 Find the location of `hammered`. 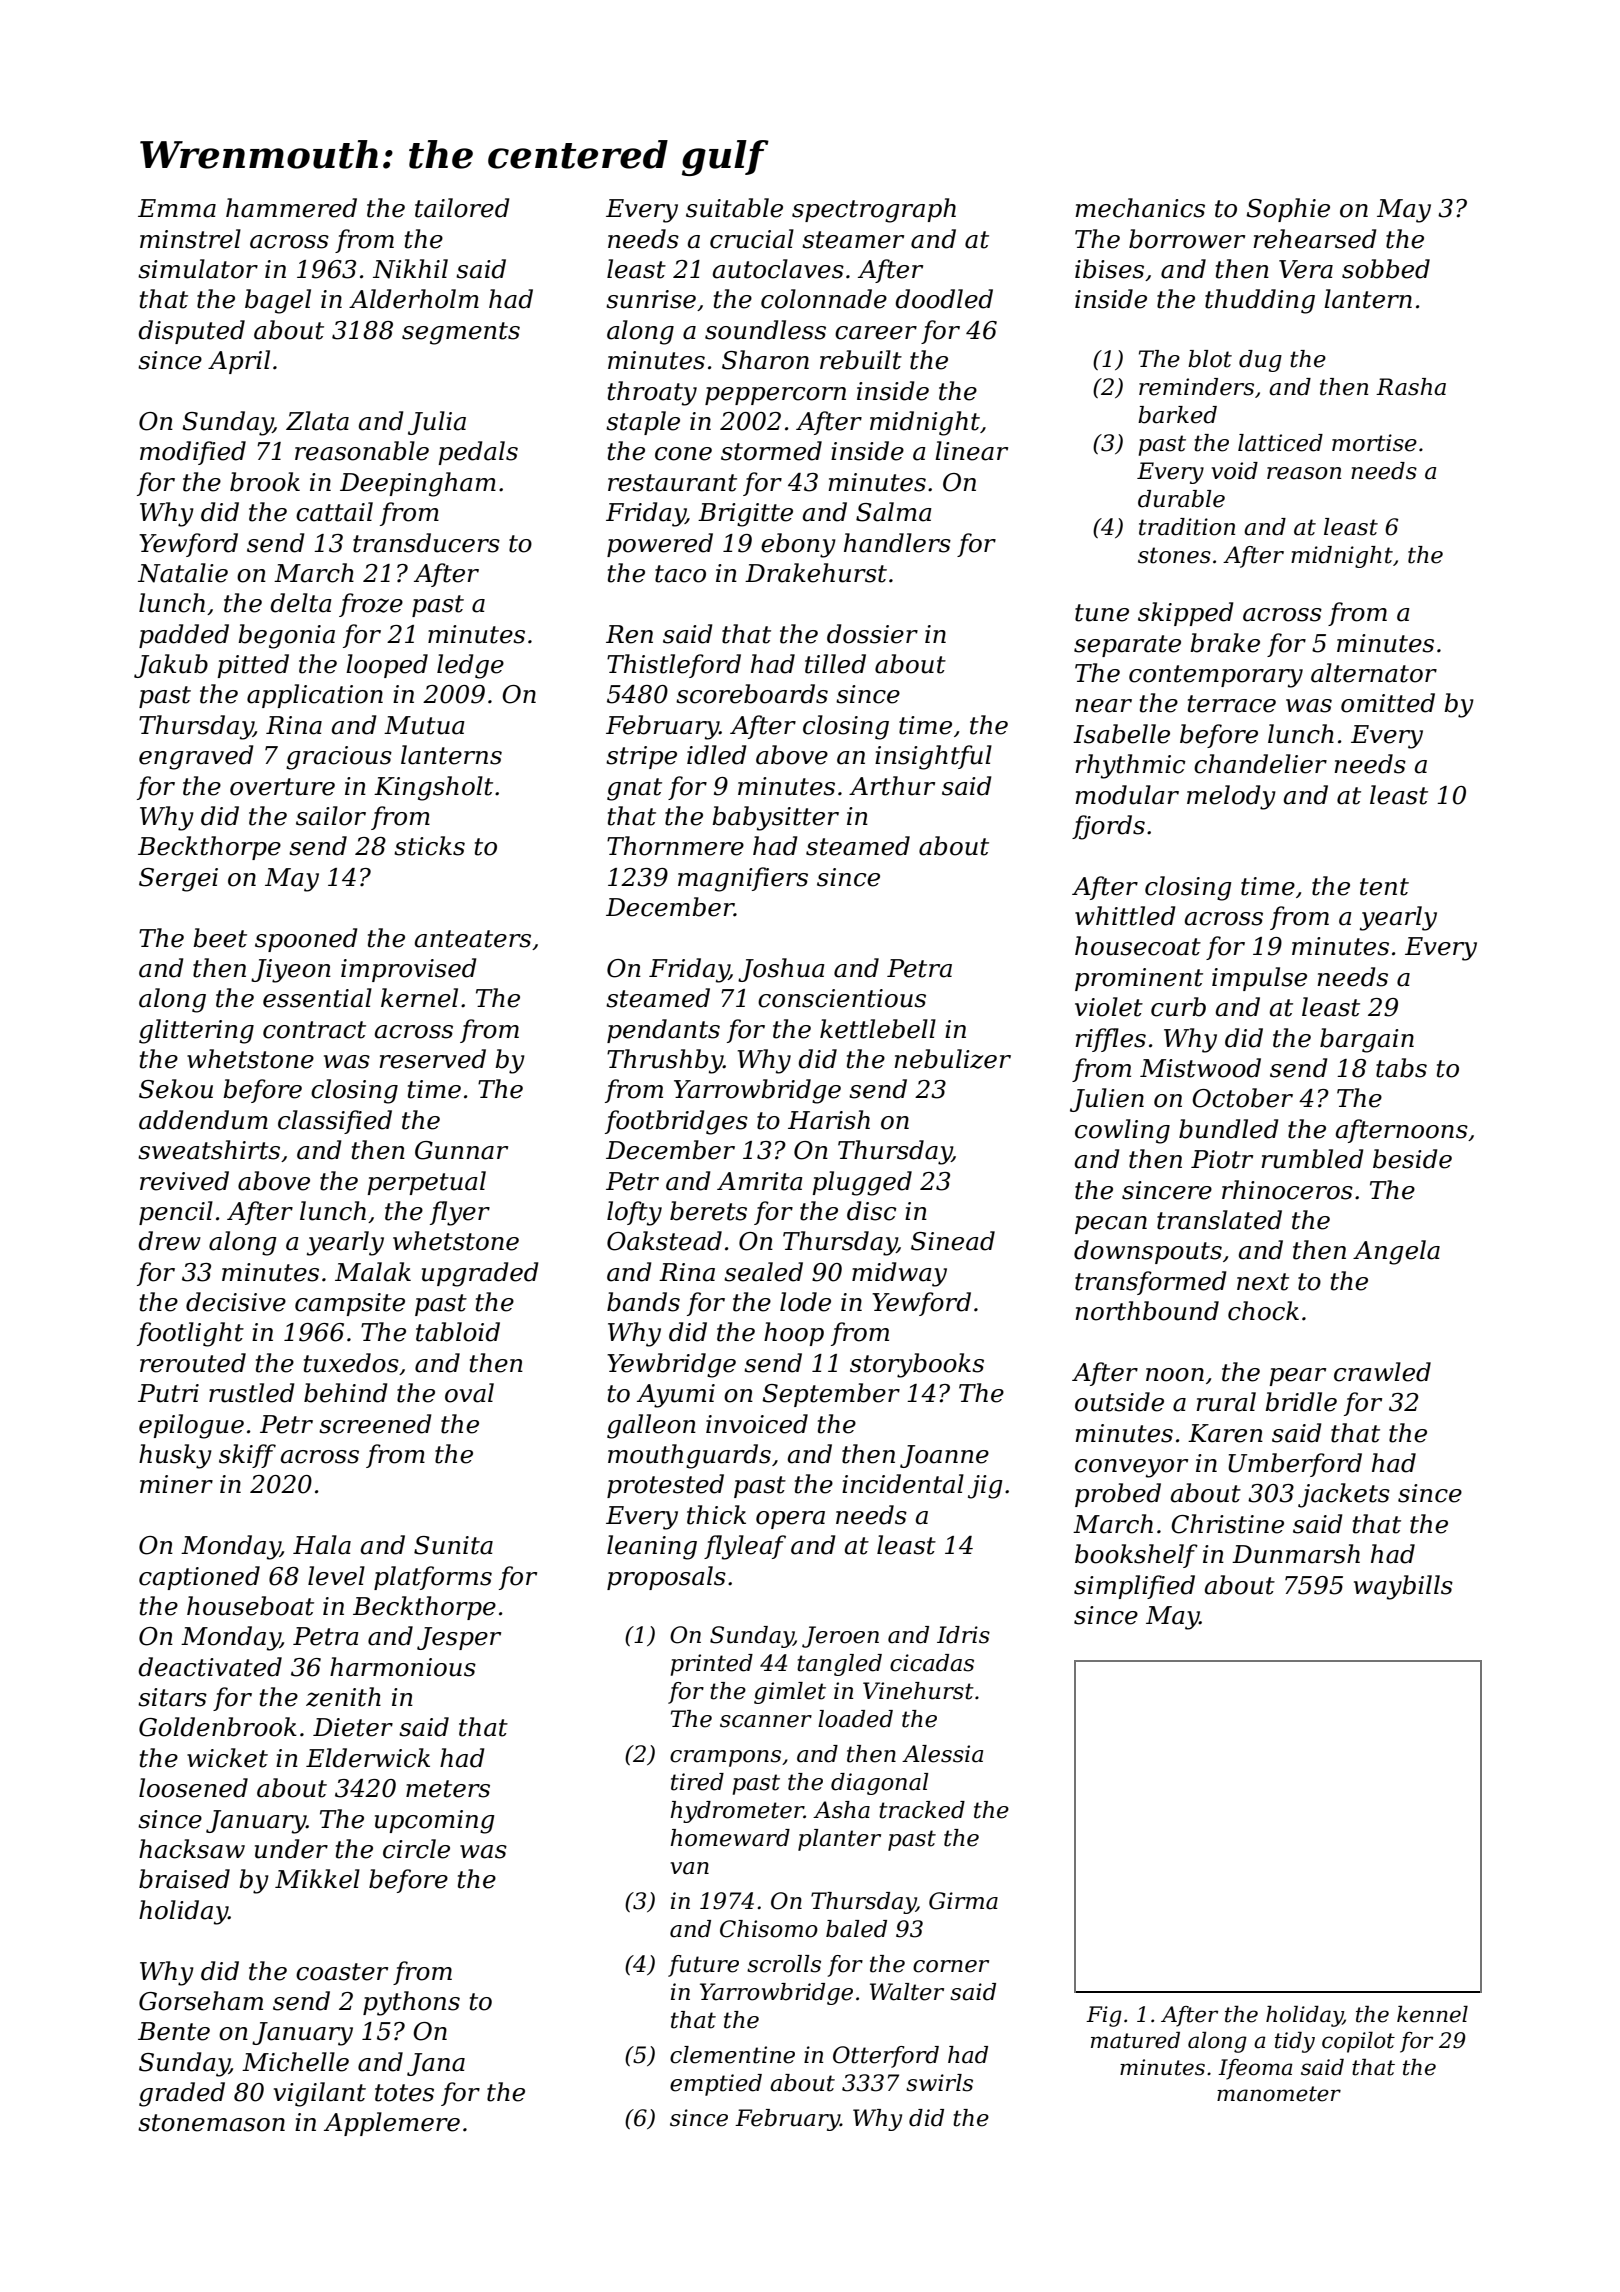

hammered is located at coordinates (291, 208).
